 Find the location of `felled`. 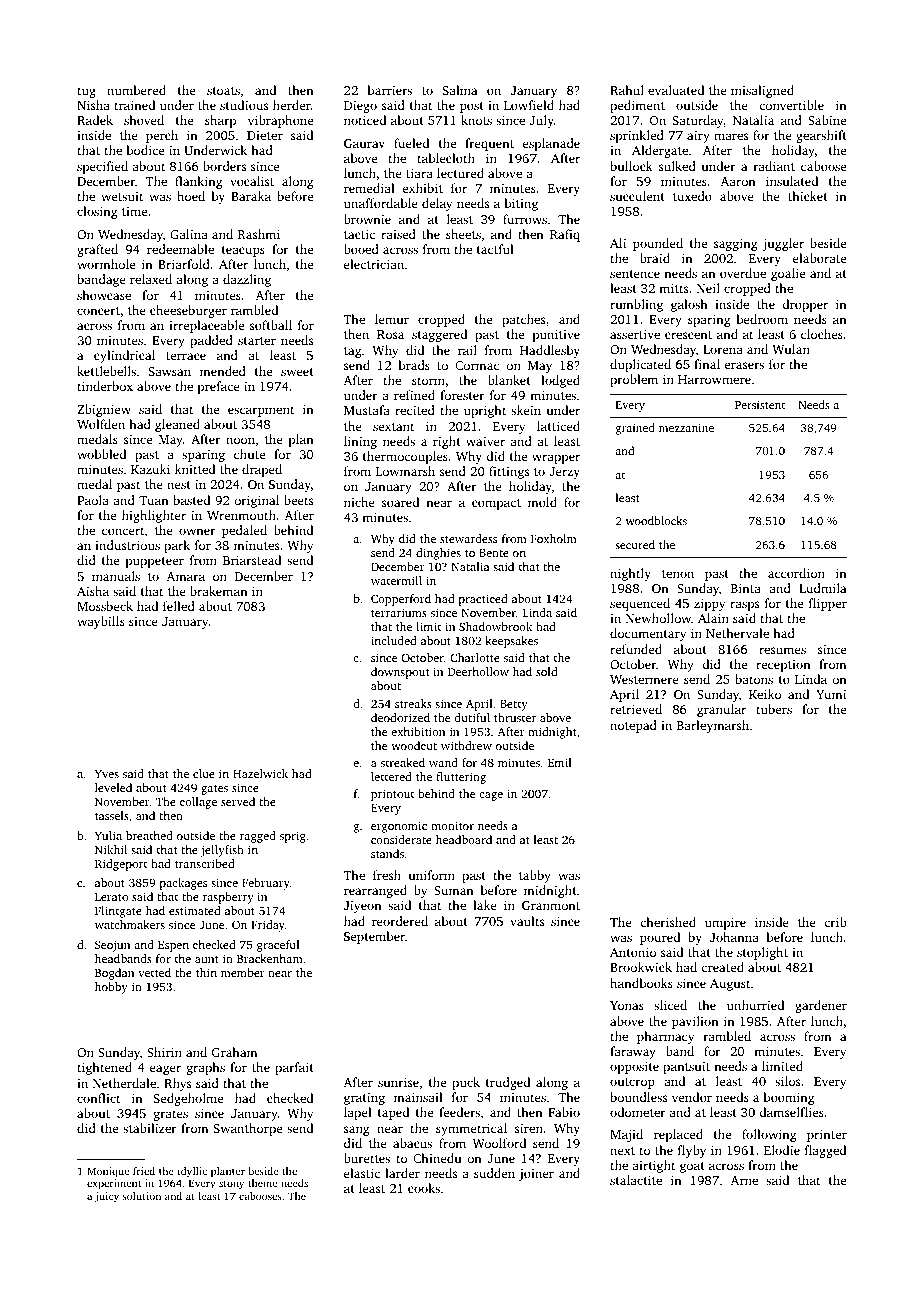

felled is located at coordinates (179, 606).
